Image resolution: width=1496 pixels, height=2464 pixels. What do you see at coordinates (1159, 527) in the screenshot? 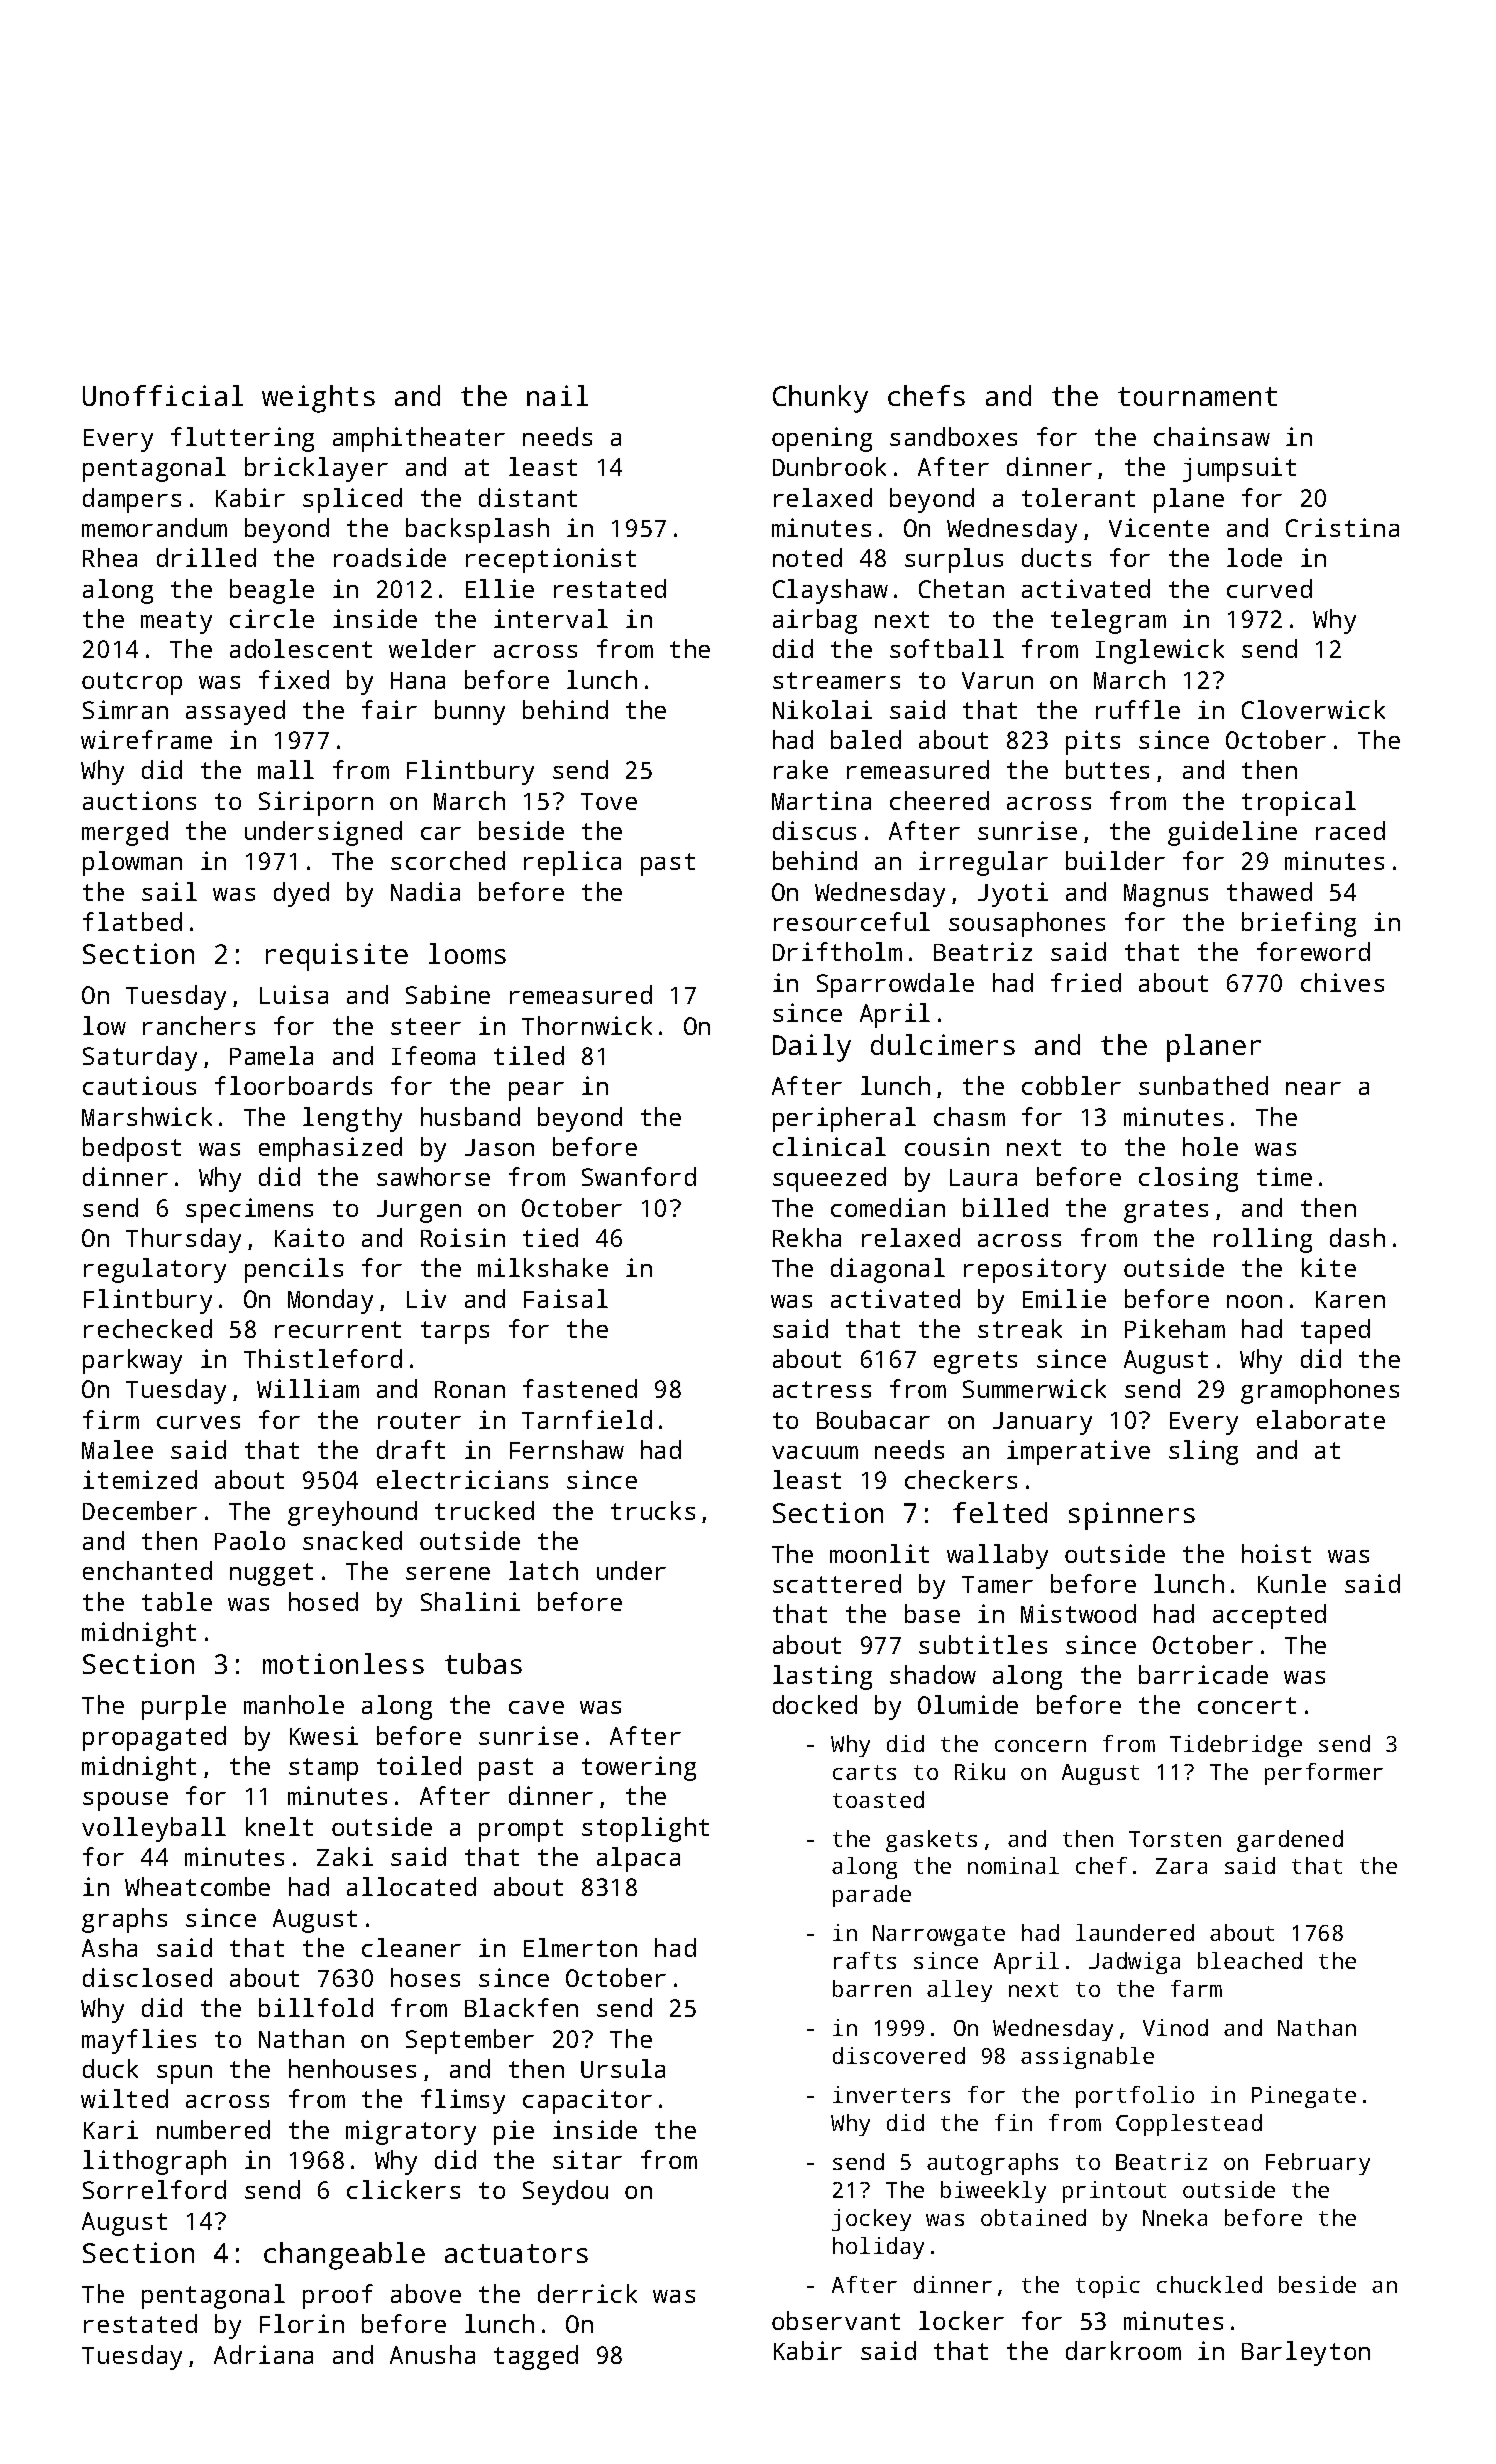
I see `Vicente` at bounding box center [1159, 527].
